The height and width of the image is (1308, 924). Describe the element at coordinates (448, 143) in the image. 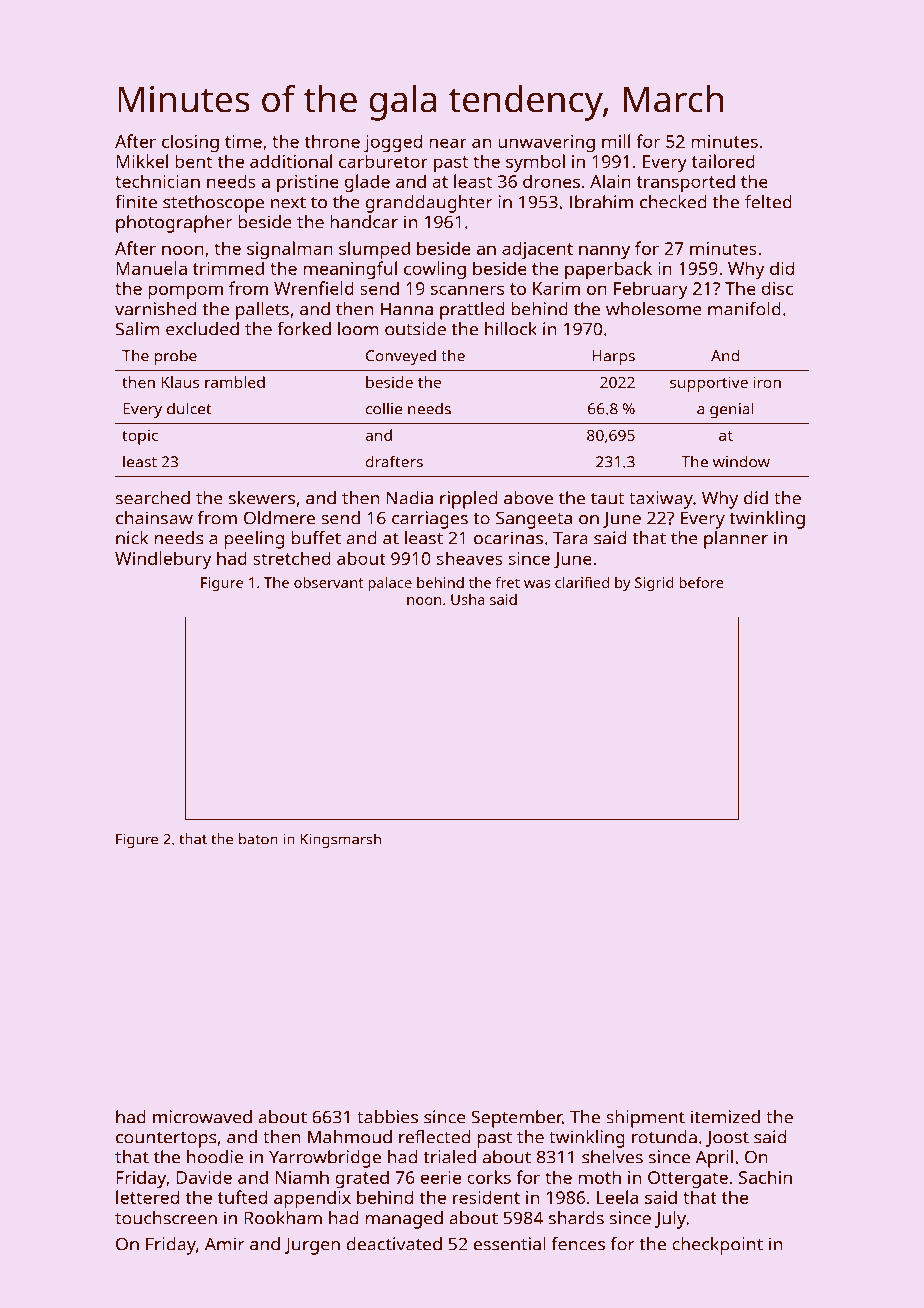

I see `near` at that location.
